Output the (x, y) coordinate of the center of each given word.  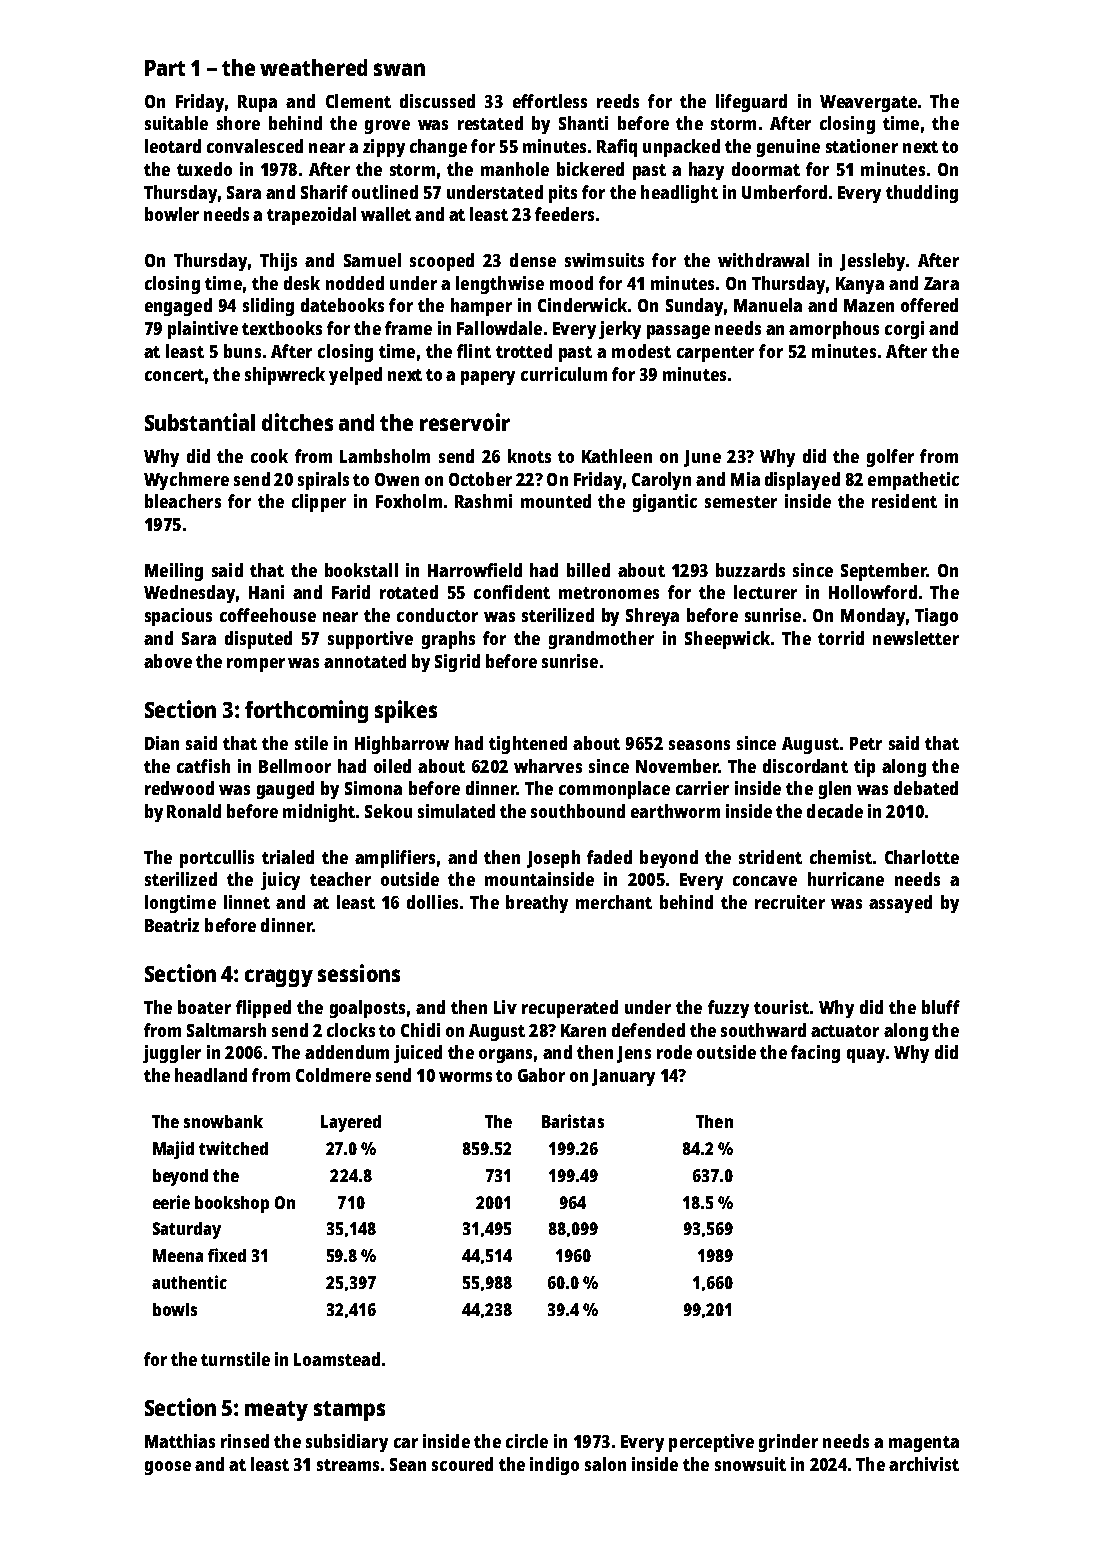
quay (866, 1056)
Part (165, 68)
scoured (462, 1464)
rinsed (245, 1441)
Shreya (652, 617)
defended (648, 1030)
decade (835, 811)
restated (490, 123)
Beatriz (172, 925)
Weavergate (868, 103)
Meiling (174, 572)
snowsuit (750, 1464)
